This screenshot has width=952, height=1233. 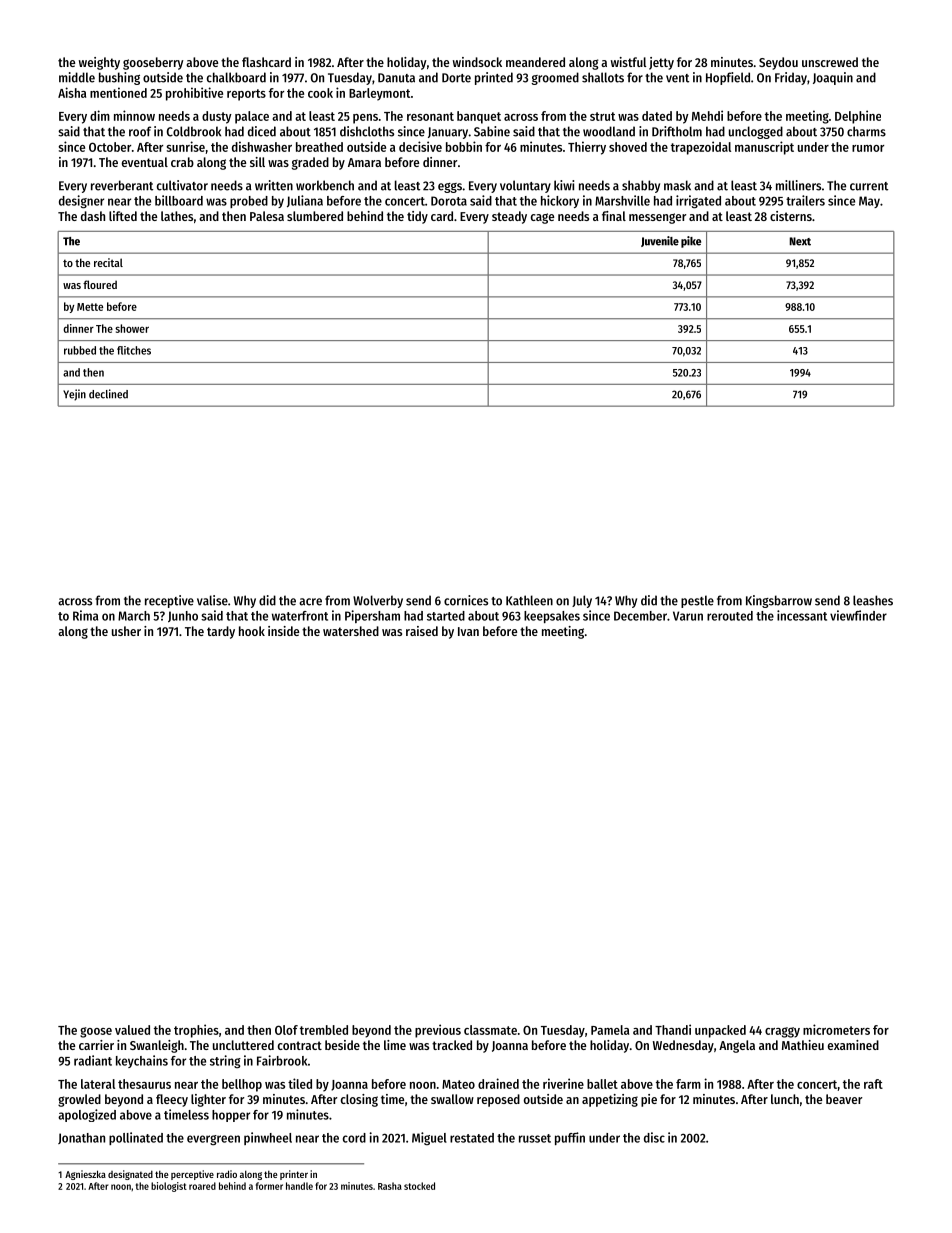 What do you see at coordinates (844, 1099) in the screenshot?
I see `beaver` at bounding box center [844, 1099].
